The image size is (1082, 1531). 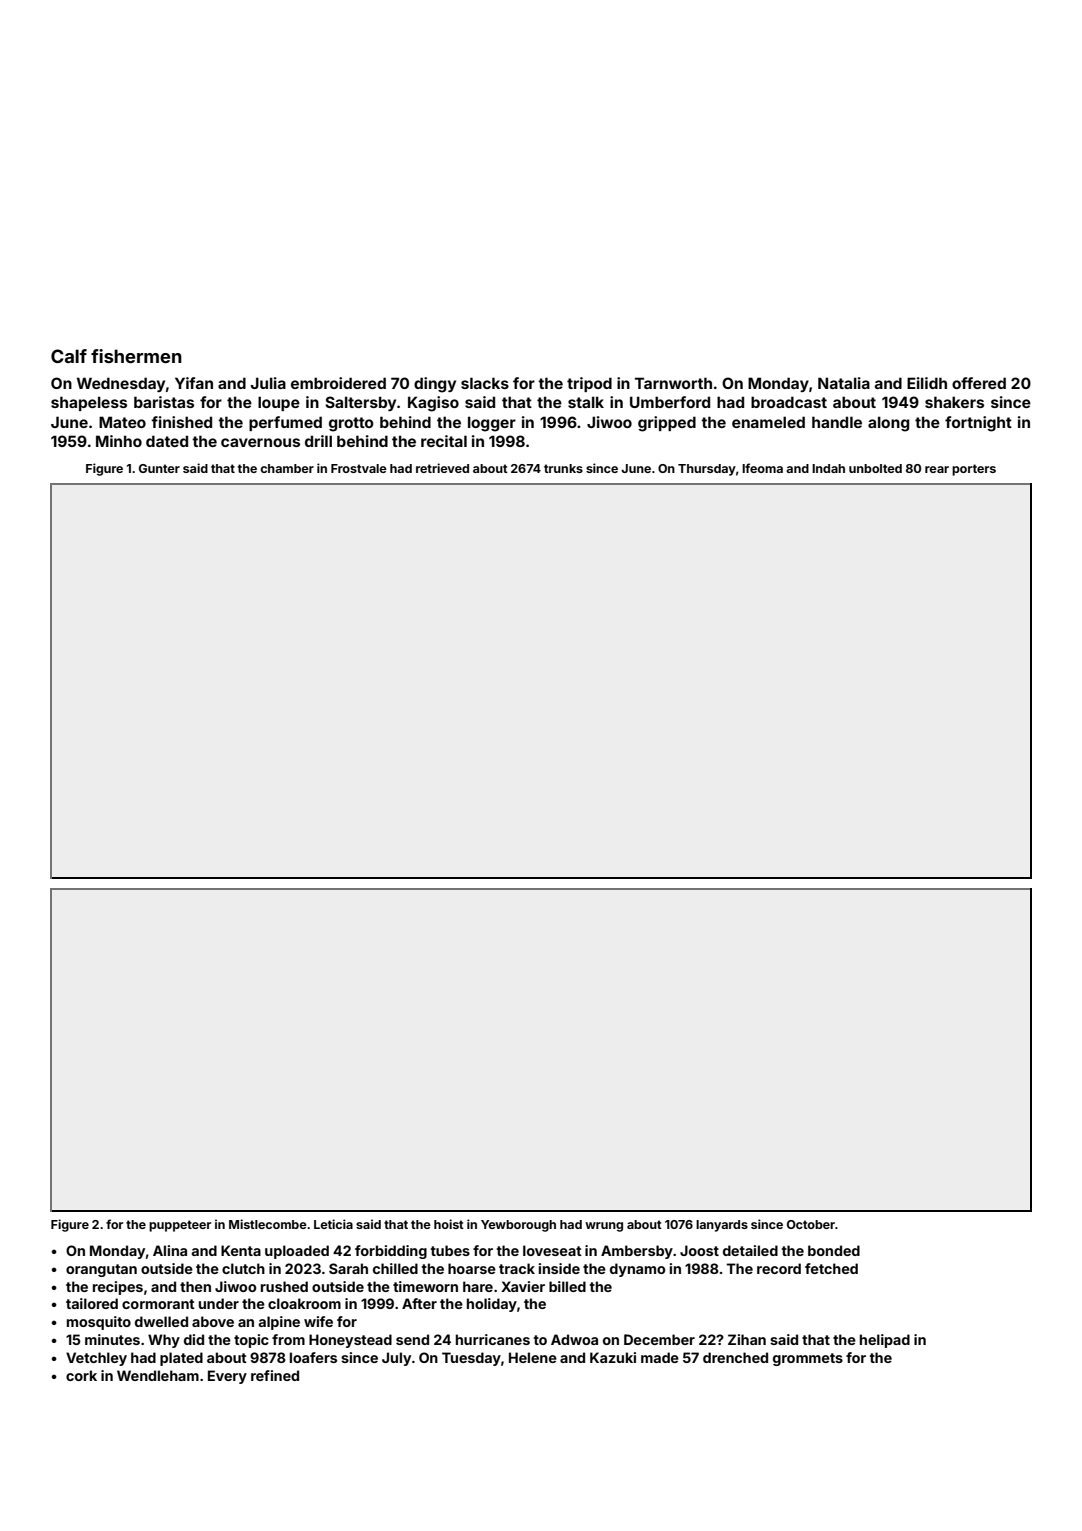 What do you see at coordinates (589, 384) in the screenshot?
I see `tripod` at bounding box center [589, 384].
